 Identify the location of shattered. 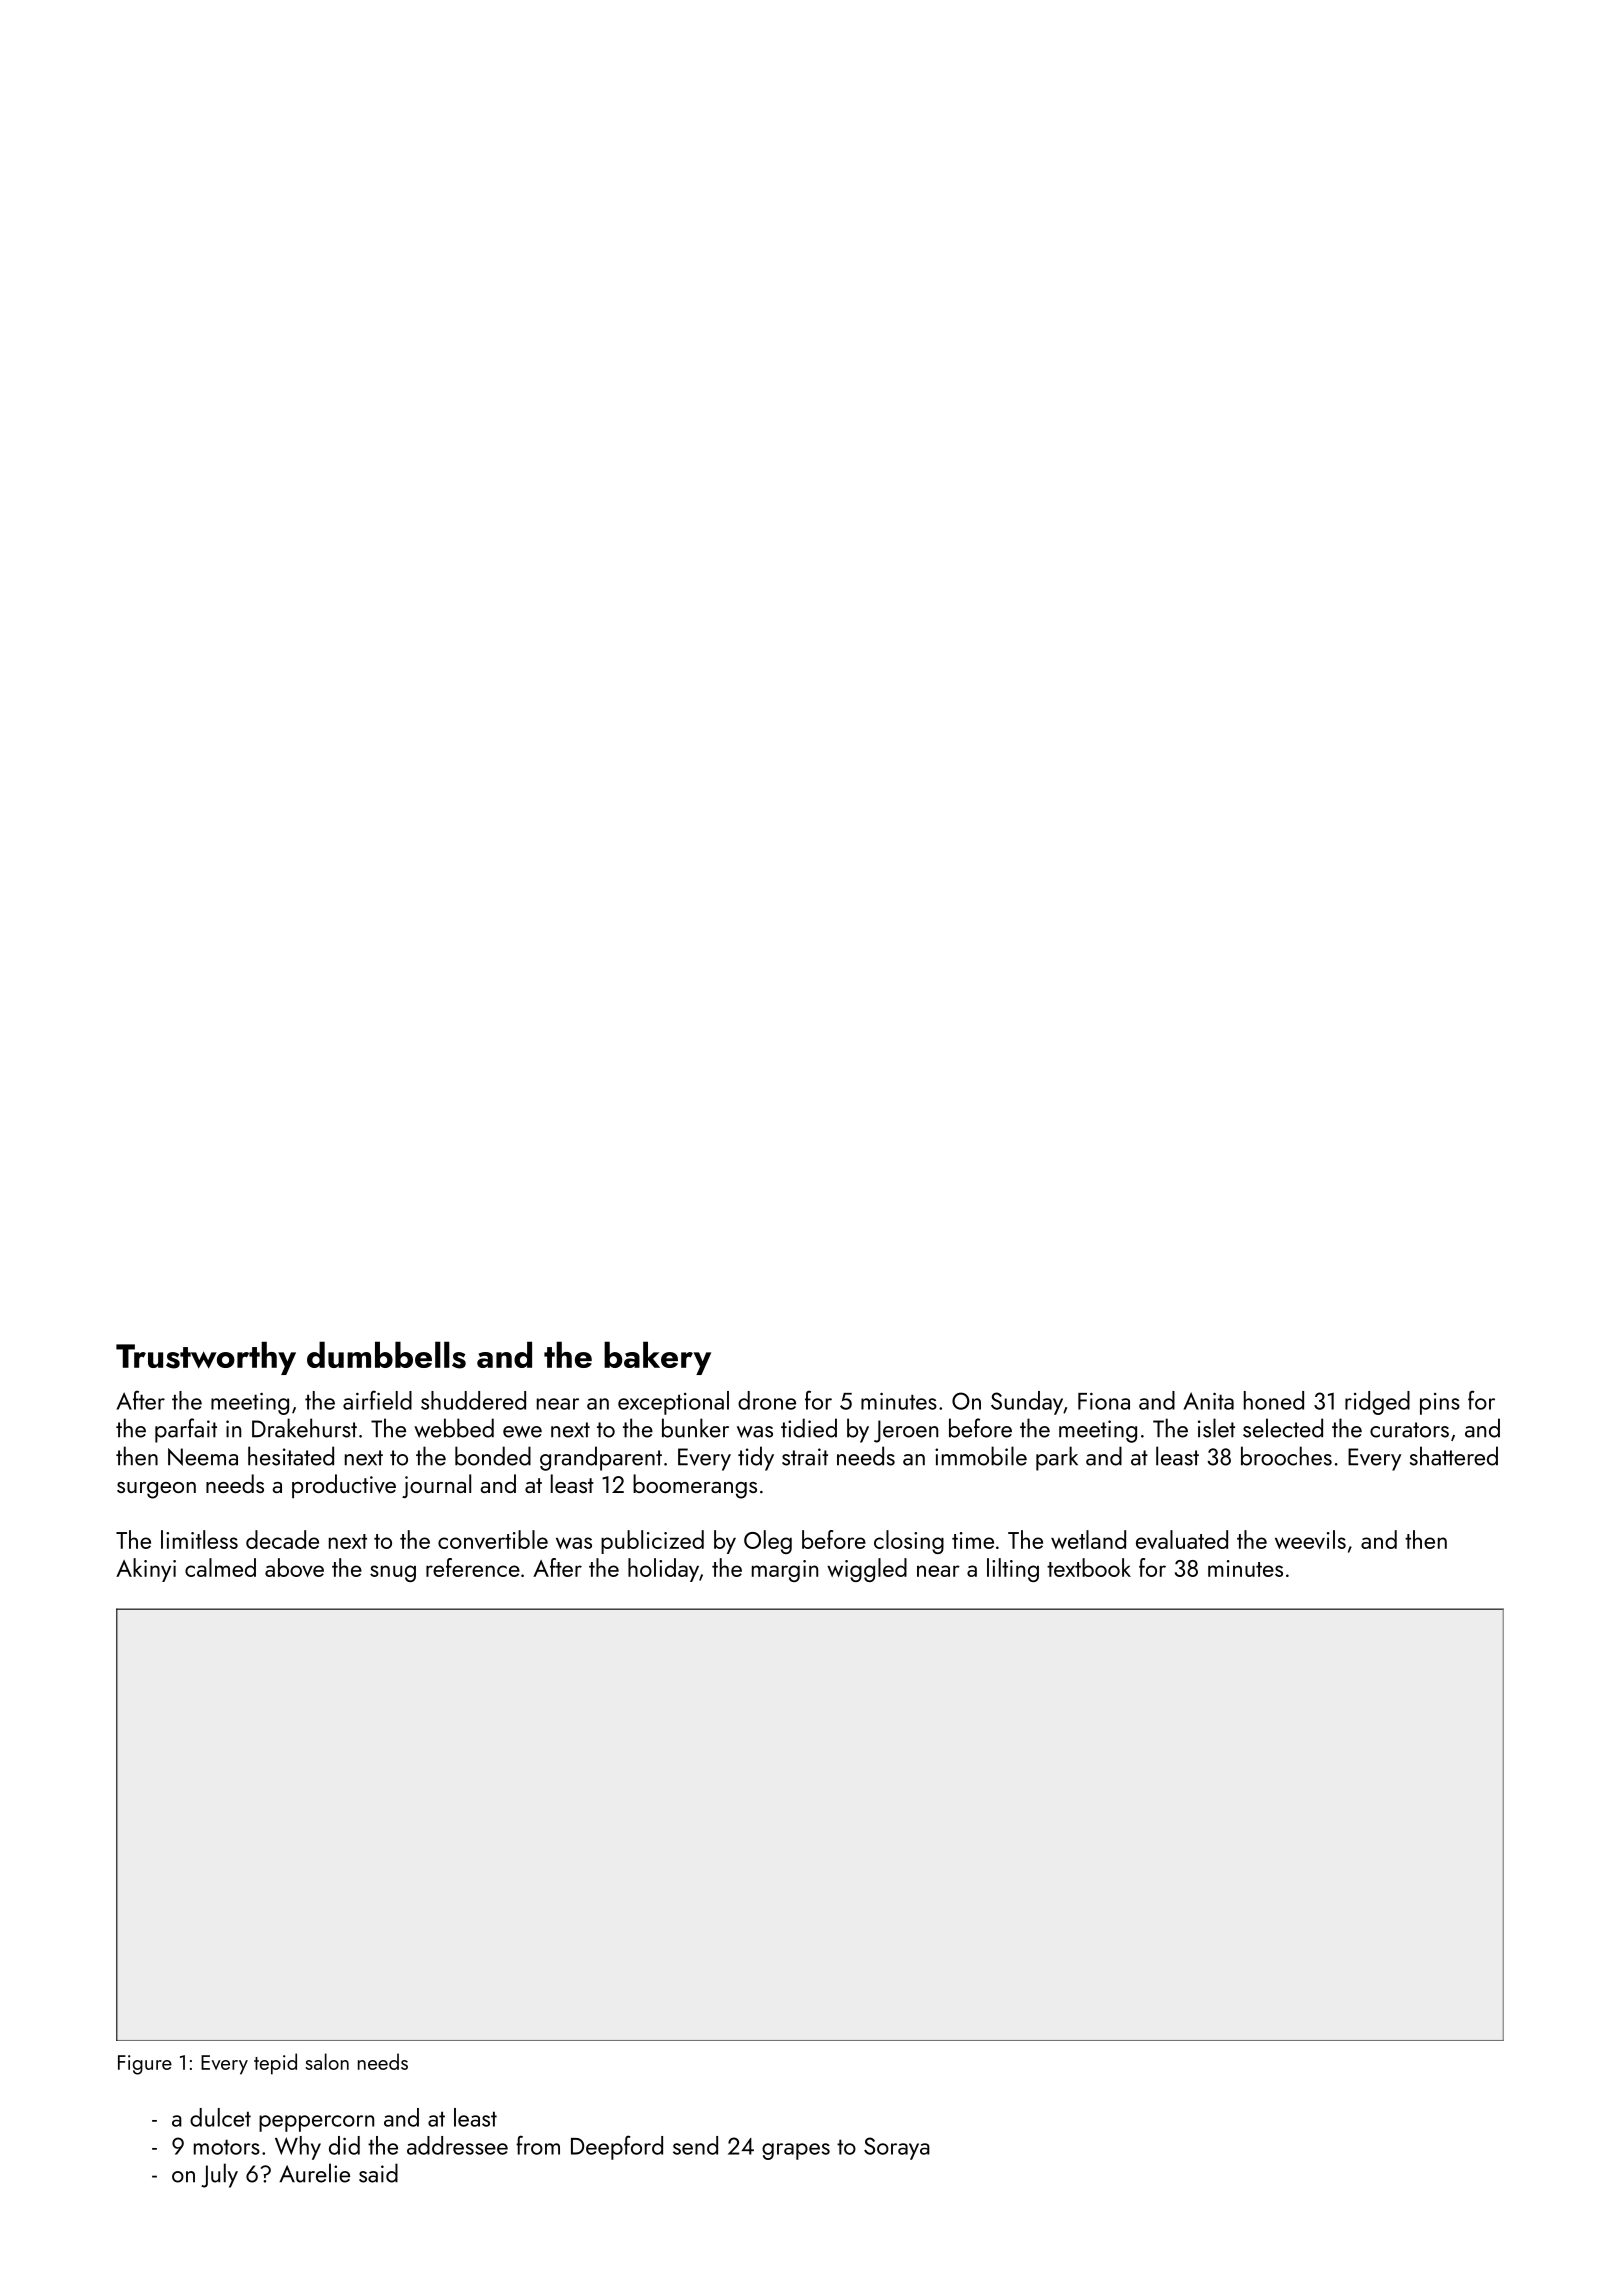
(1454, 1456).
